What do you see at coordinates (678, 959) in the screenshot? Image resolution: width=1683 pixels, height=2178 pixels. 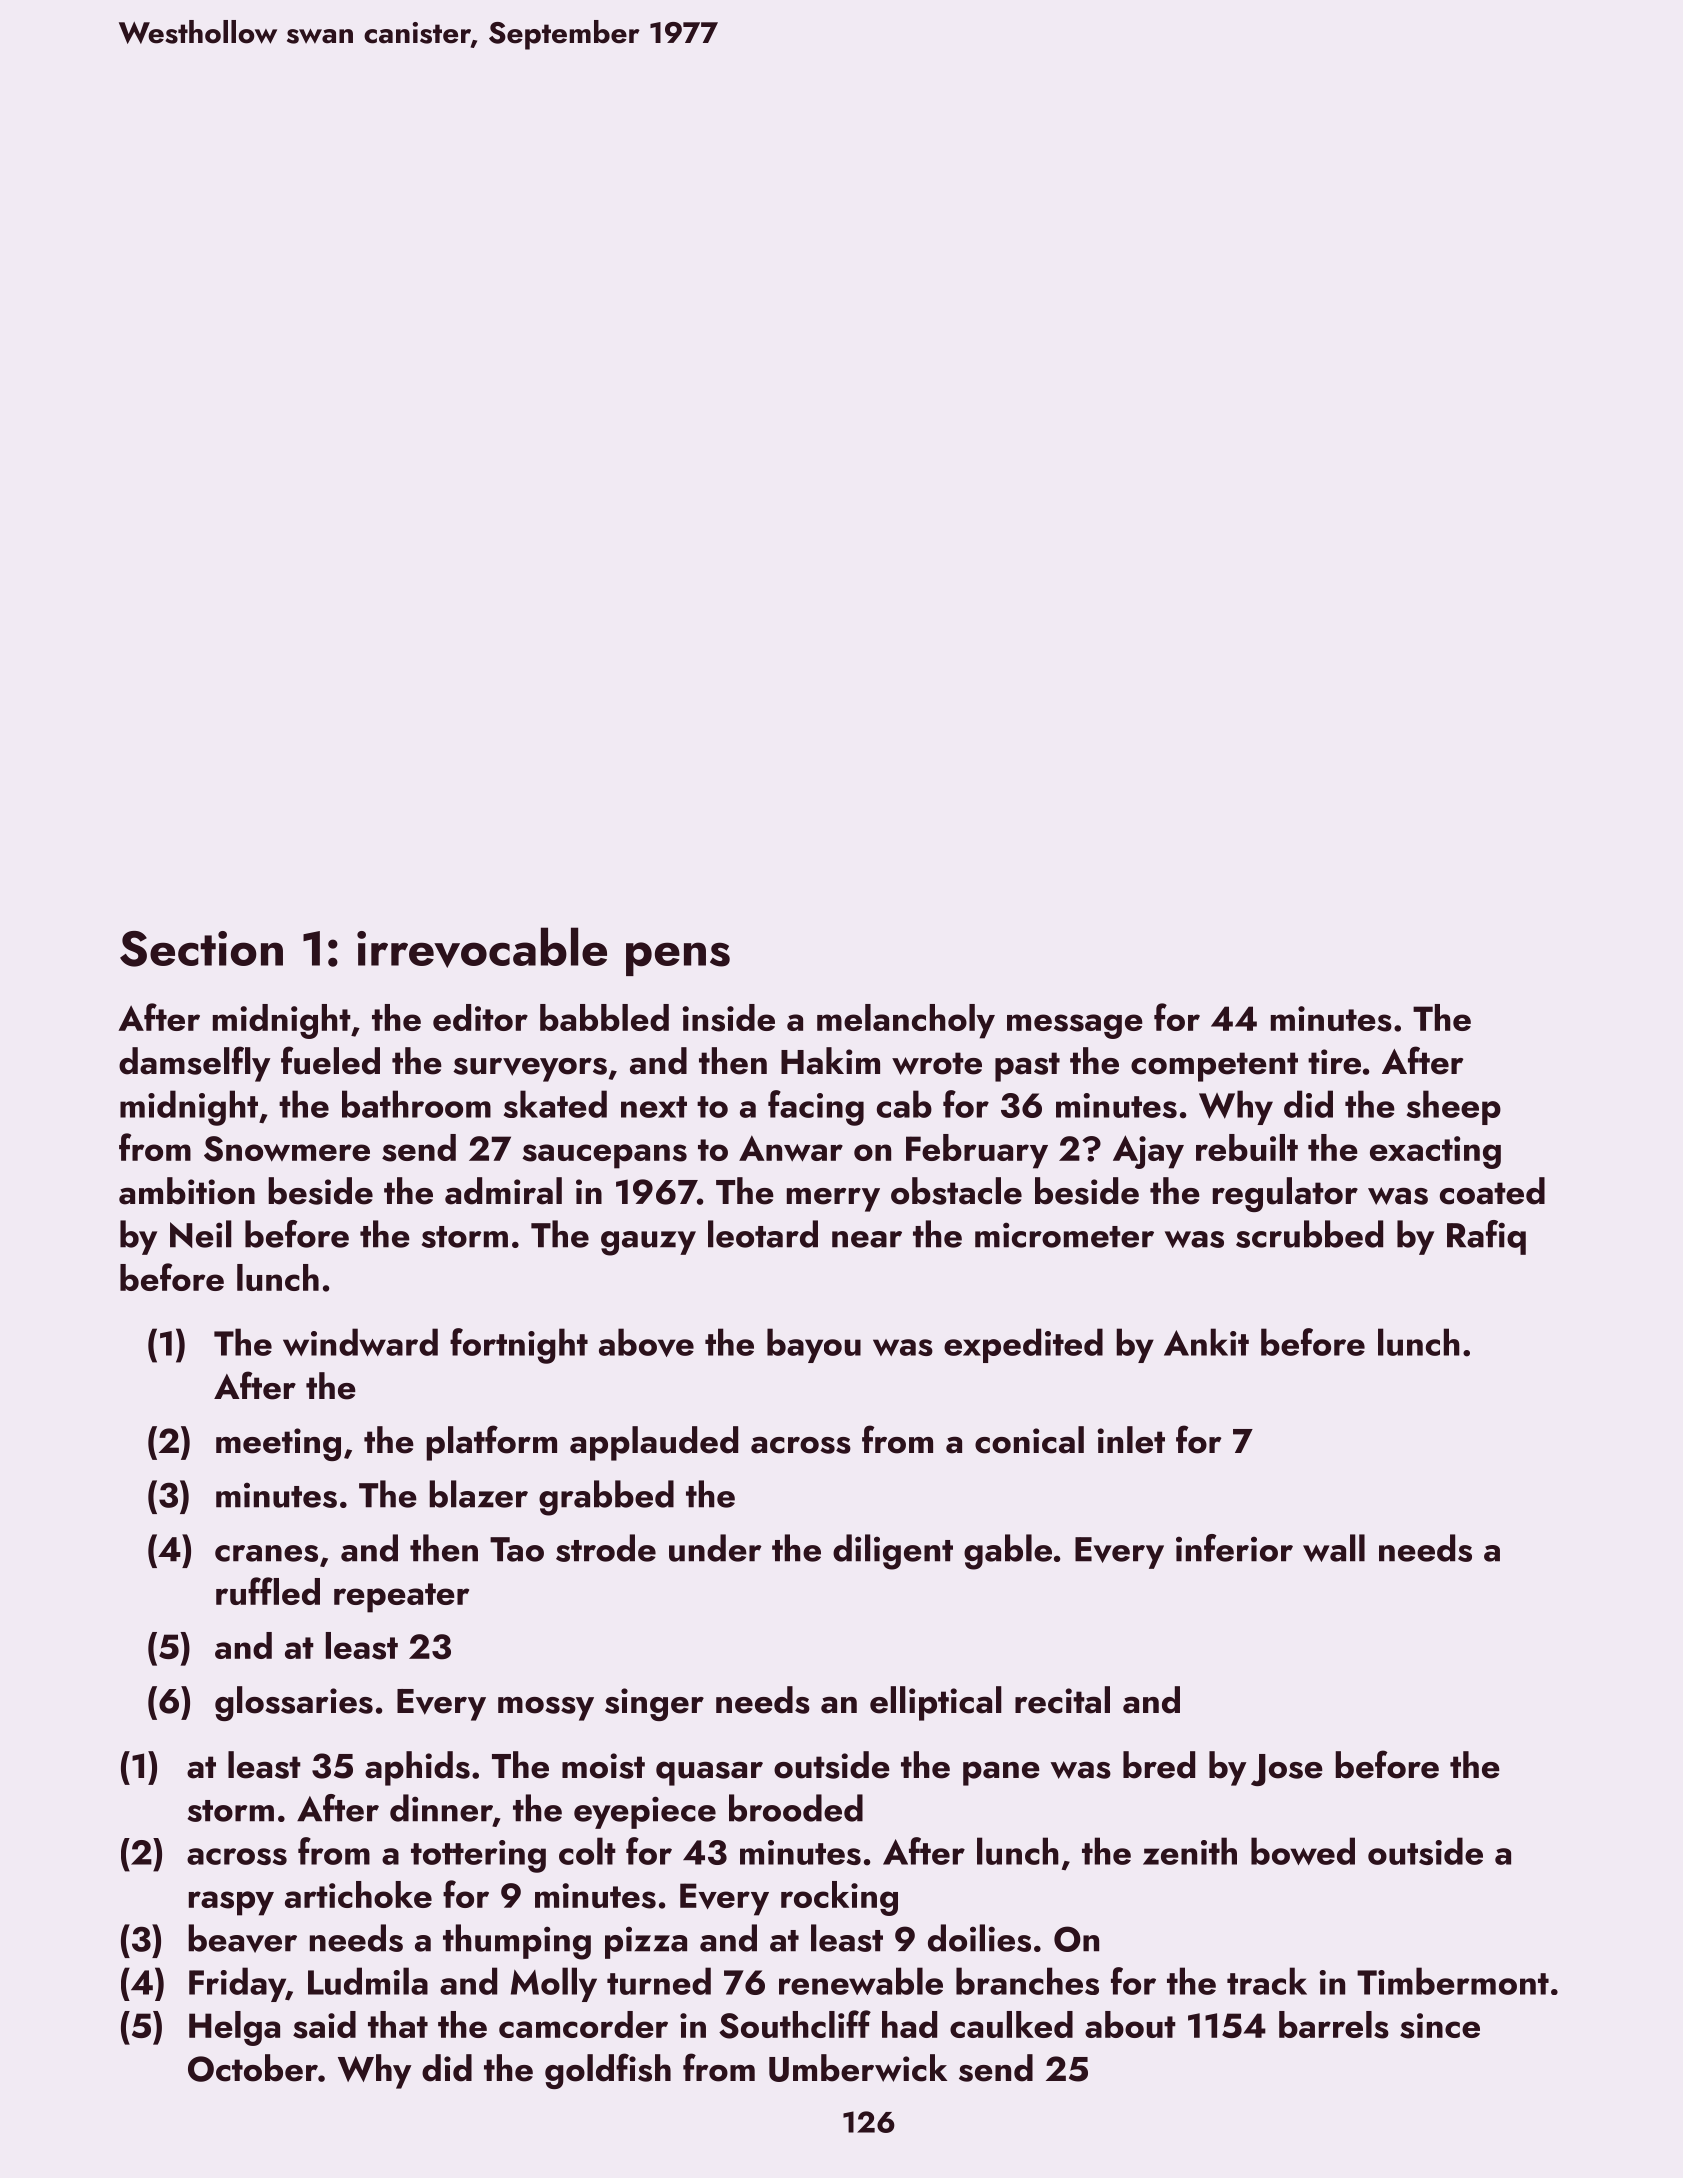 I see `pens` at bounding box center [678, 959].
